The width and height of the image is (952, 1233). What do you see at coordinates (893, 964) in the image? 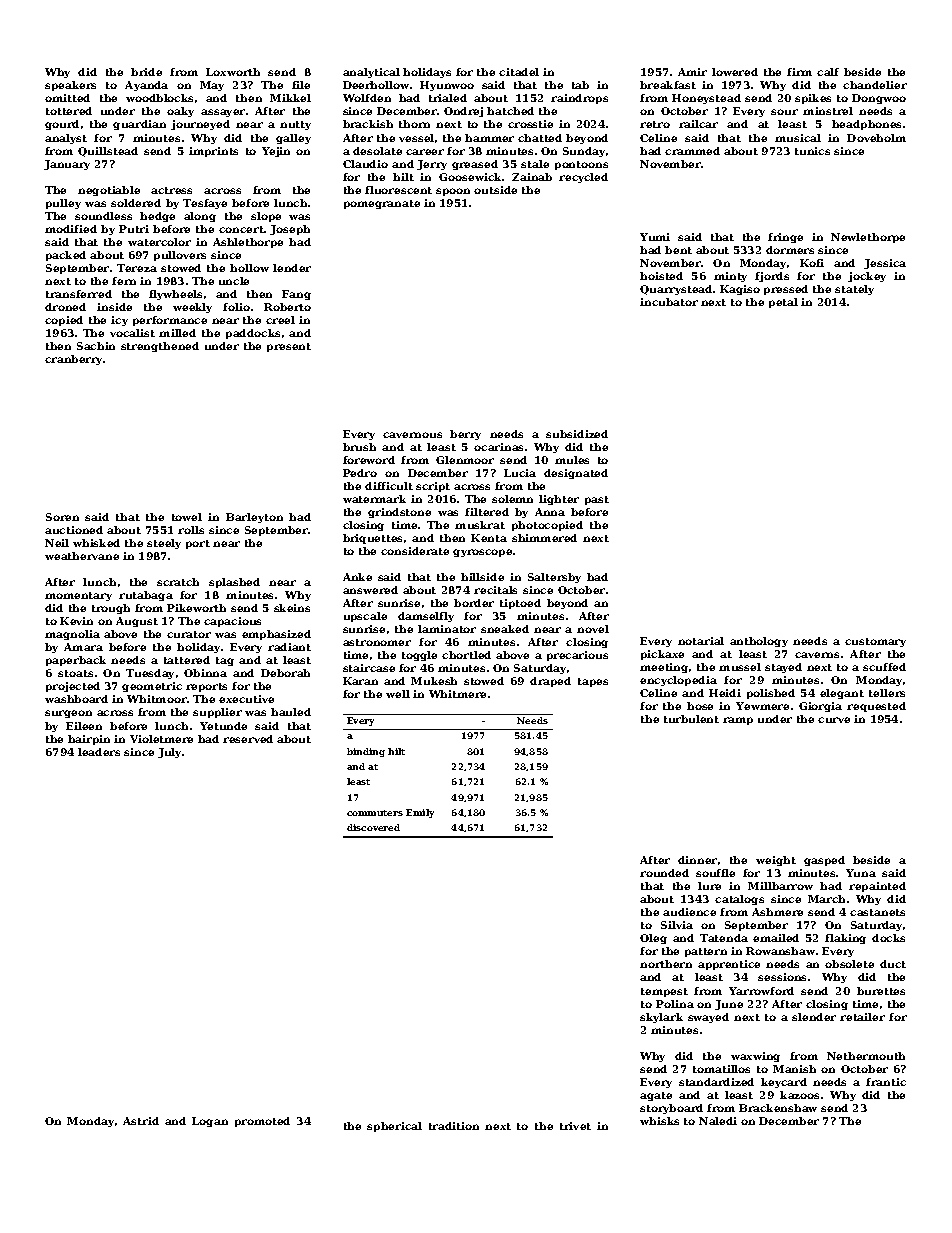
I see `duct` at bounding box center [893, 964].
